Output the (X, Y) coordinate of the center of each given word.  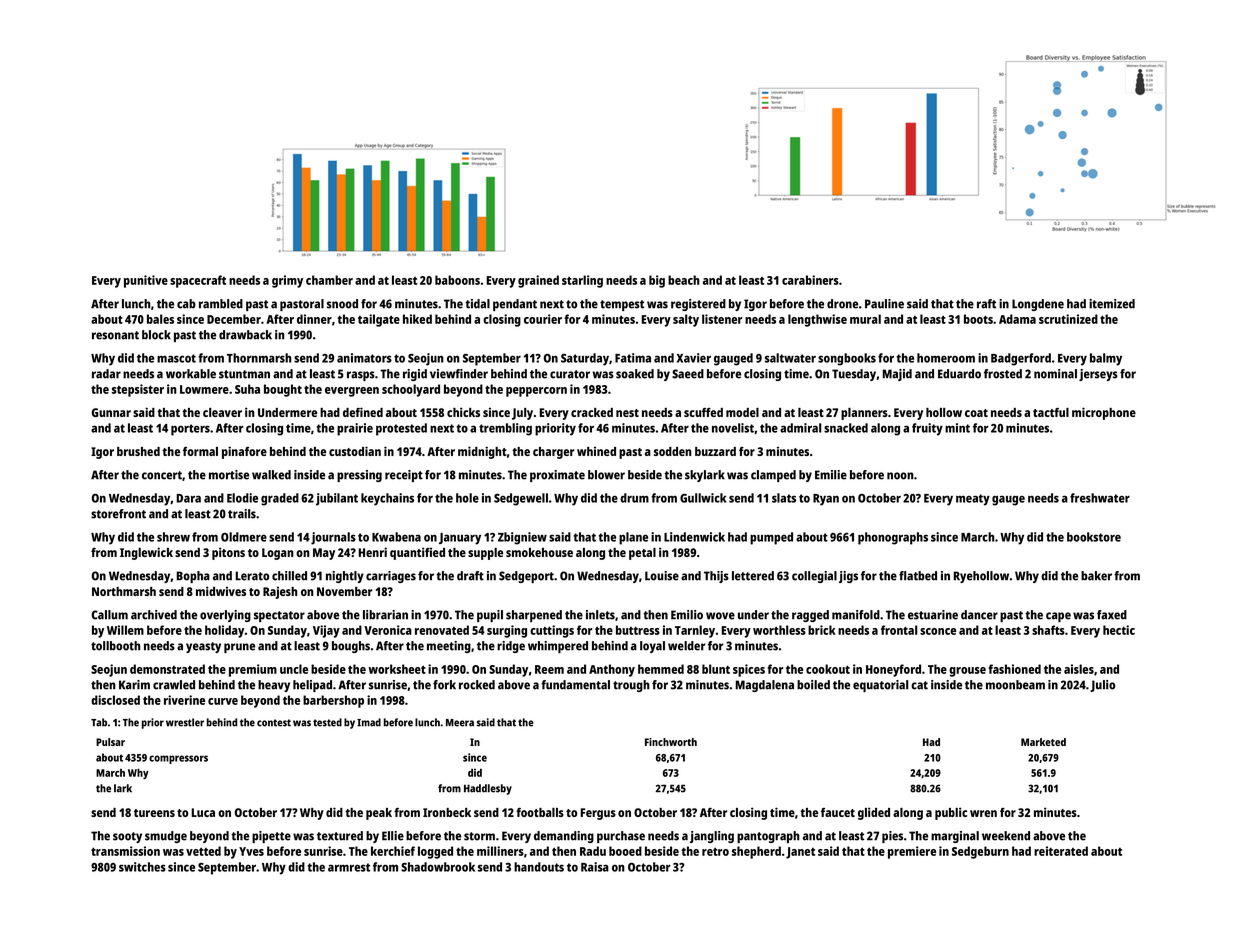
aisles (1079, 669)
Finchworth (671, 742)
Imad (369, 722)
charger (553, 453)
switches (142, 867)
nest (627, 413)
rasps (361, 376)
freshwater (1100, 498)
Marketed (1043, 742)
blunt (716, 669)
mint (957, 428)
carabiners (810, 280)
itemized (1112, 304)
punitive (146, 281)
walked (271, 475)
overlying (225, 616)
